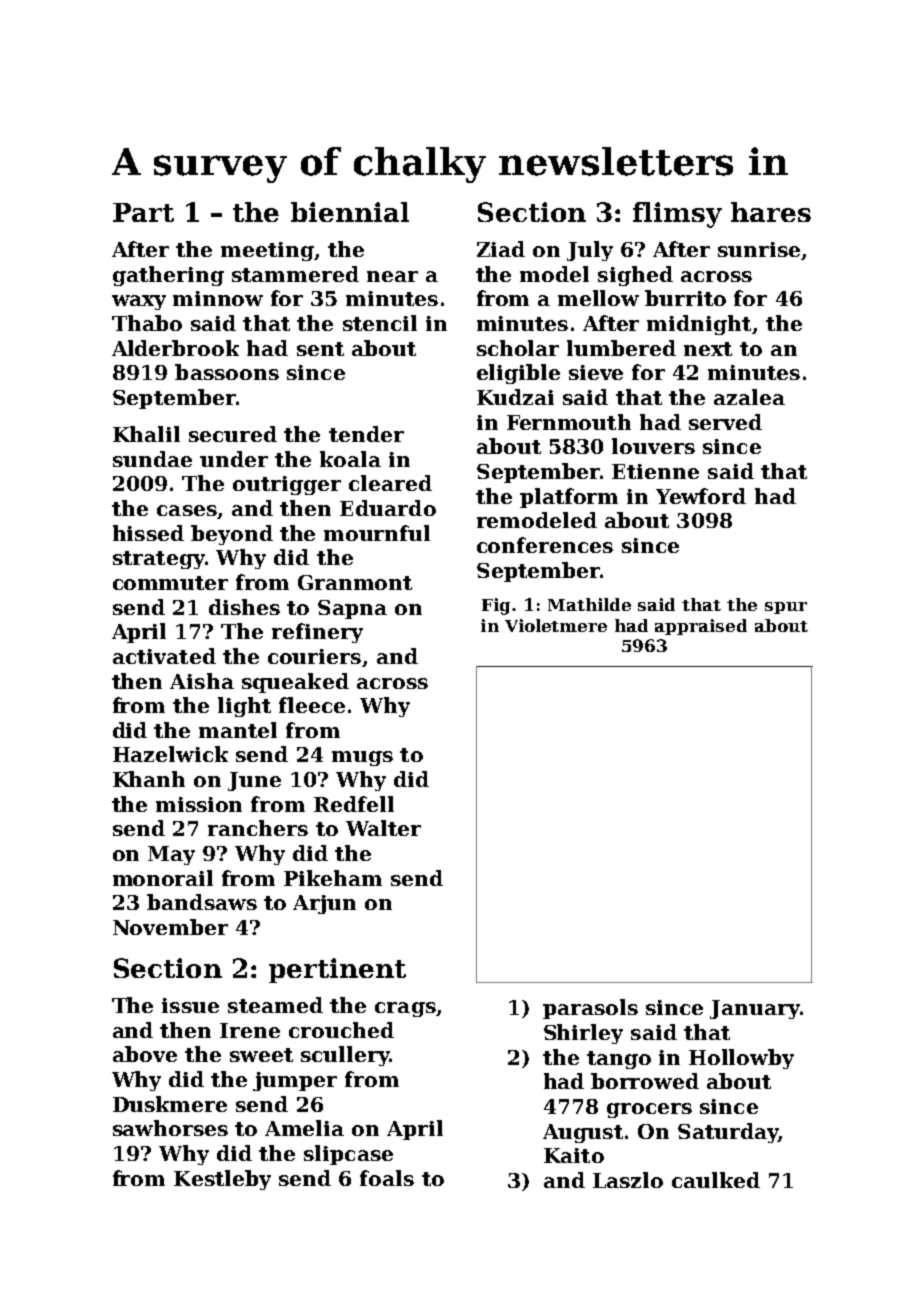 The height and width of the screenshot is (1311, 924). Describe the element at coordinates (234, 459) in the screenshot. I see `under` at that location.
